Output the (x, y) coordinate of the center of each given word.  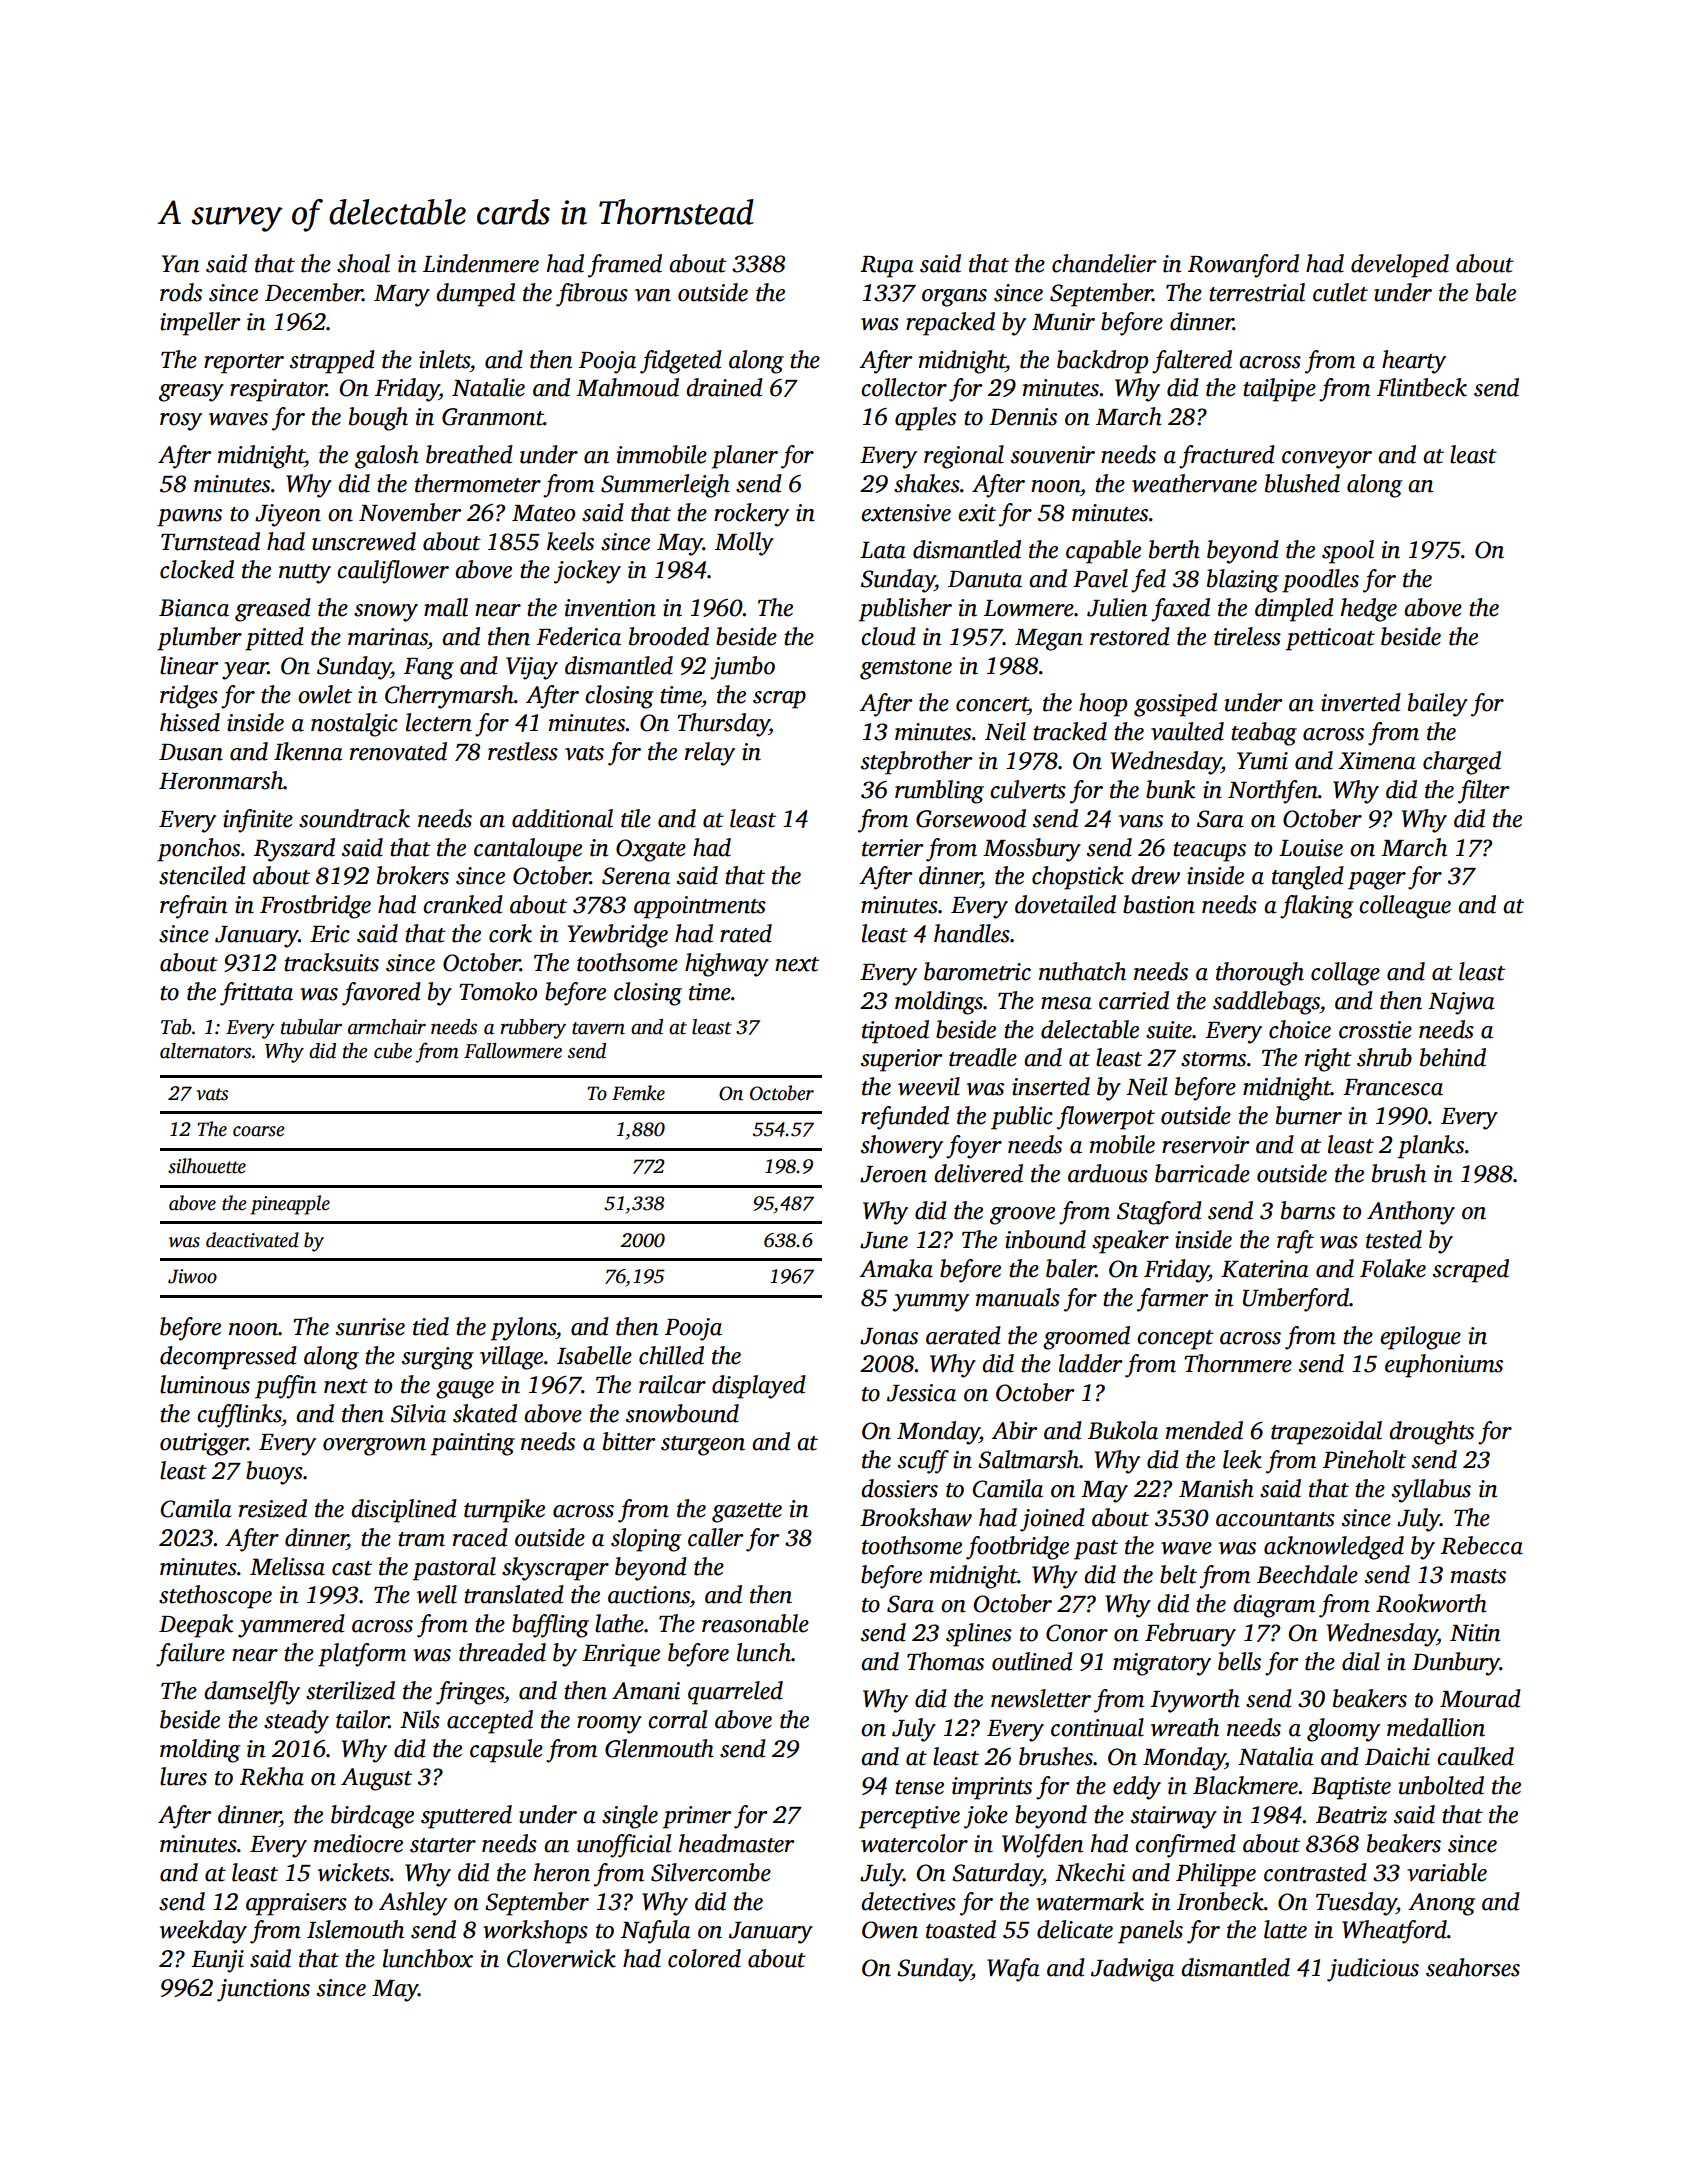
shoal (363, 263)
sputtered (466, 1817)
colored (704, 1958)
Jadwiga (1132, 1970)
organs (954, 298)
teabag (1264, 734)
